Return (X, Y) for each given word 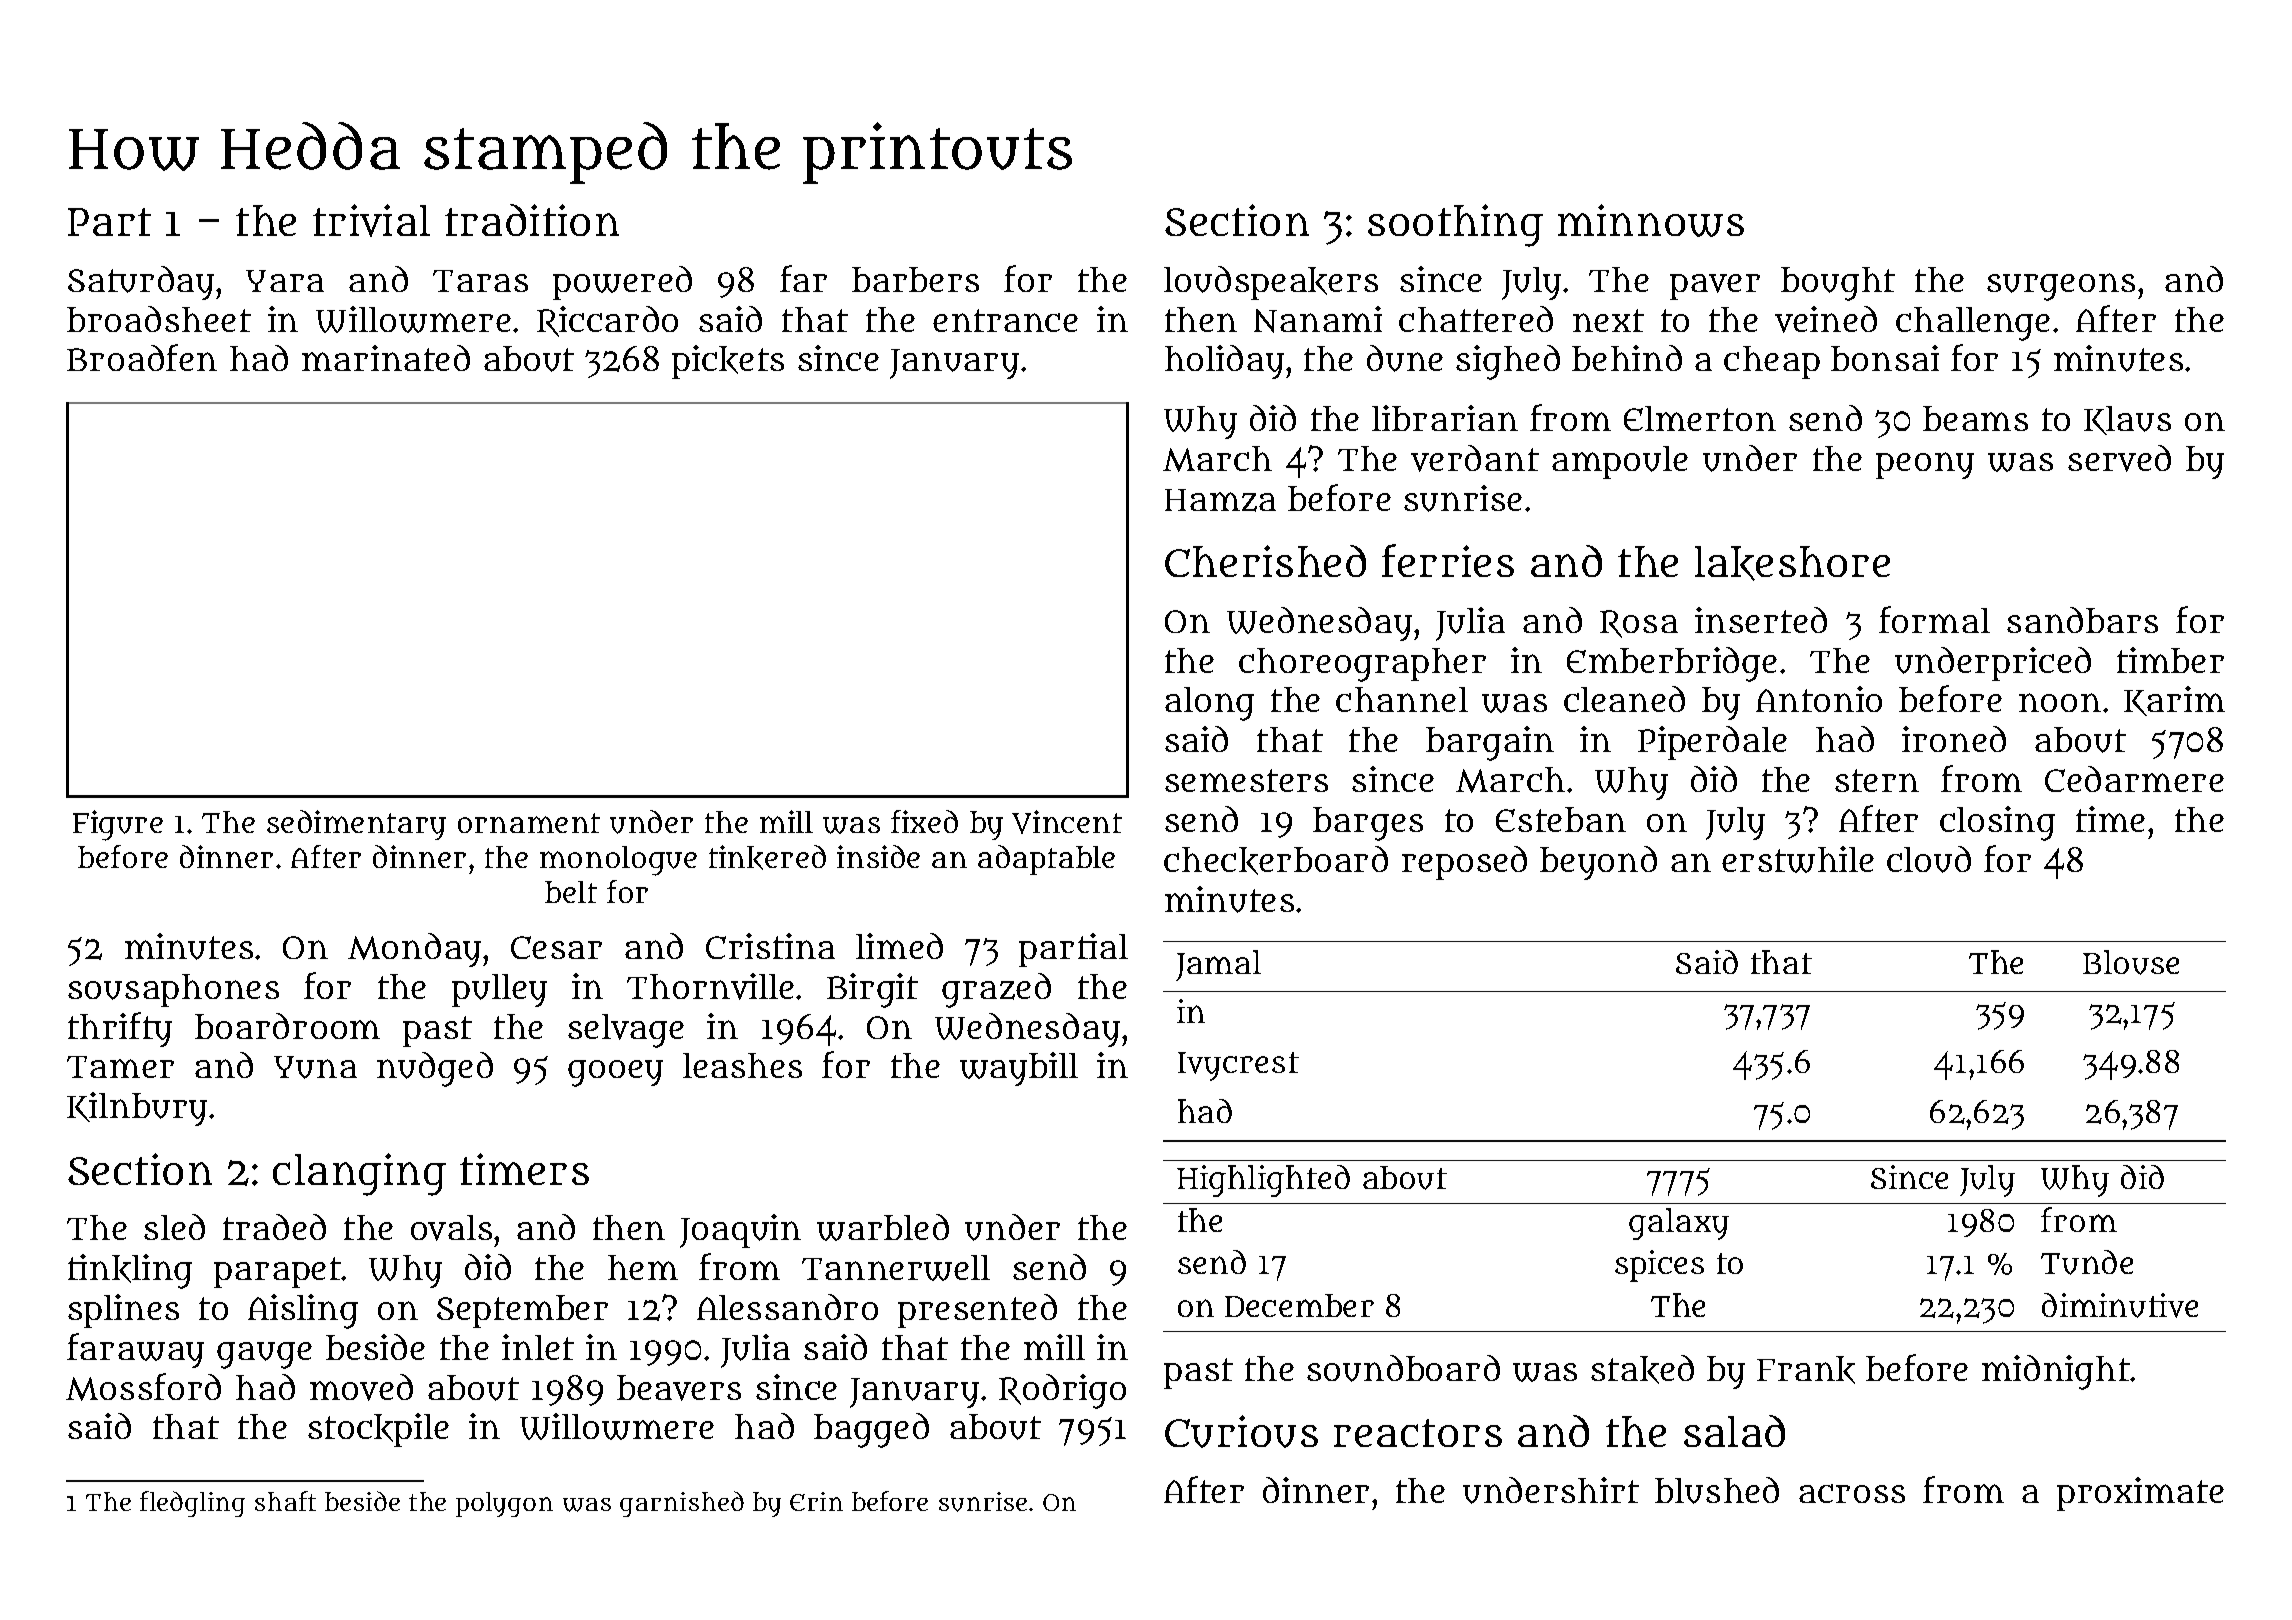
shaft (285, 1501)
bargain (1490, 743)
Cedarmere (2134, 779)
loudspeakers (1271, 283)
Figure (118, 825)
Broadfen (142, 357)
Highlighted (1263, 1181)
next (1608, 320)
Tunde (2087, 1262)
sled (174, 1227)
